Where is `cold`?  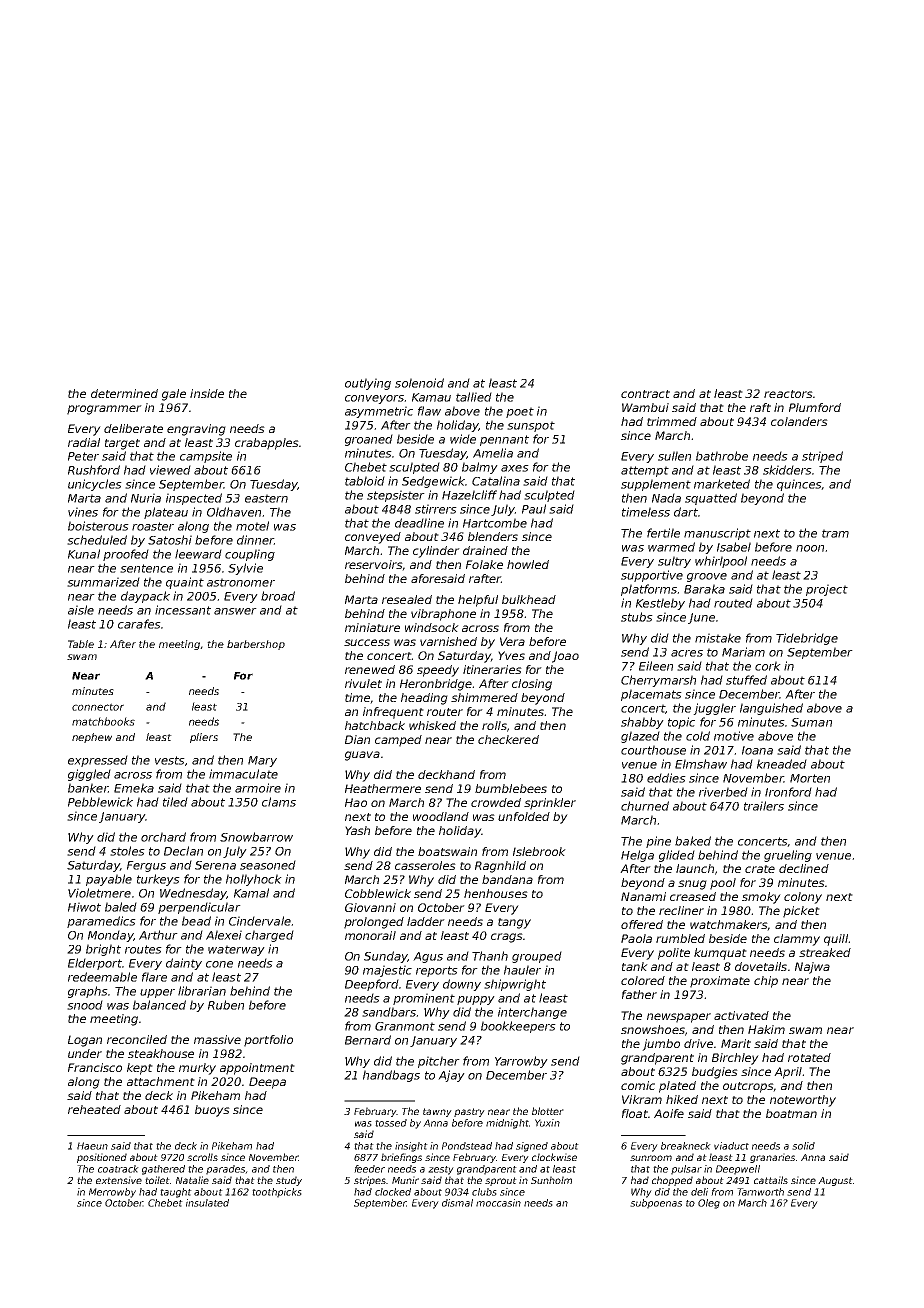
cold is located at coordinates (698, 736).
